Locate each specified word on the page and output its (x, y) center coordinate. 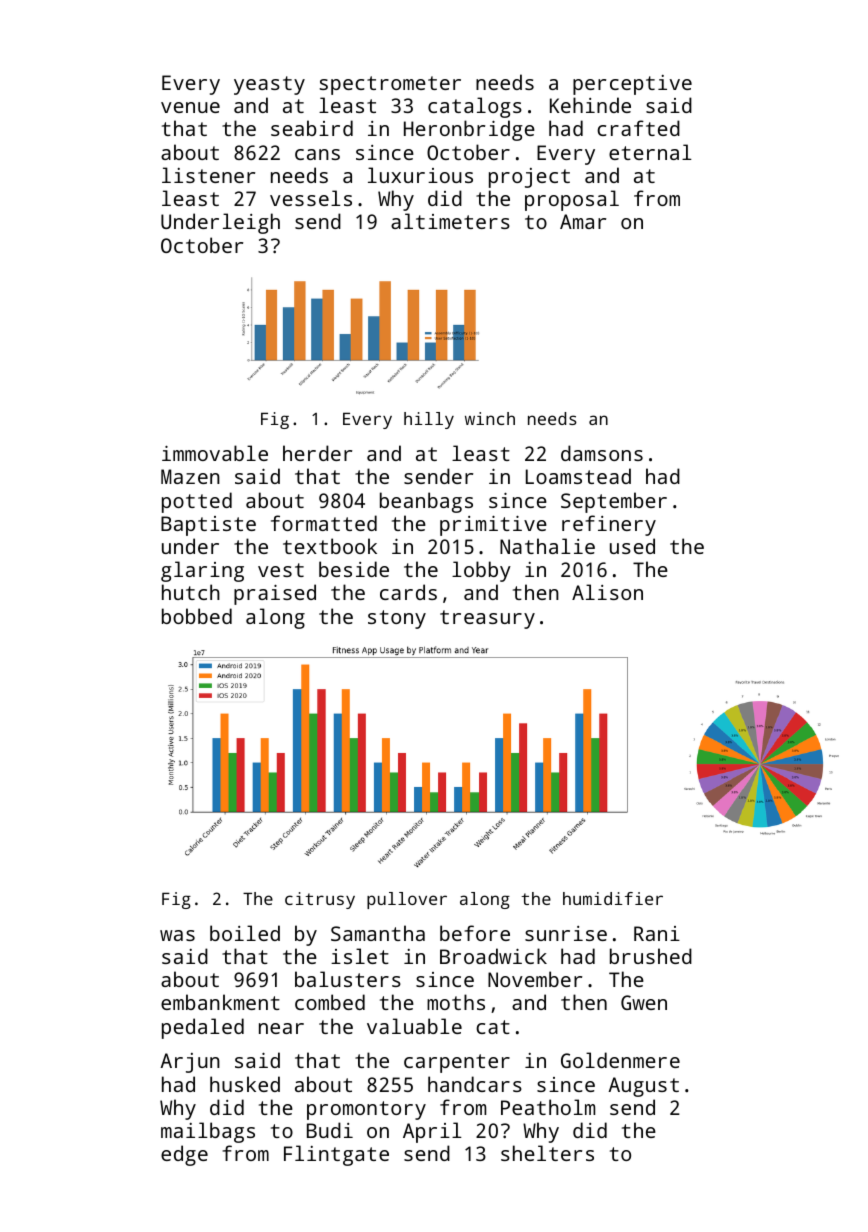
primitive (493, 526)
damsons (602, 453)
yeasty (269, 85)
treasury (487, 619)
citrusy (320, 900)
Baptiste (208, 526)
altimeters (450, 221)
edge (184, 1155)
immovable (215, 453)
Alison (607, 592)
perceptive (632, 85)
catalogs (475, 107)
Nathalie (547, 546)
